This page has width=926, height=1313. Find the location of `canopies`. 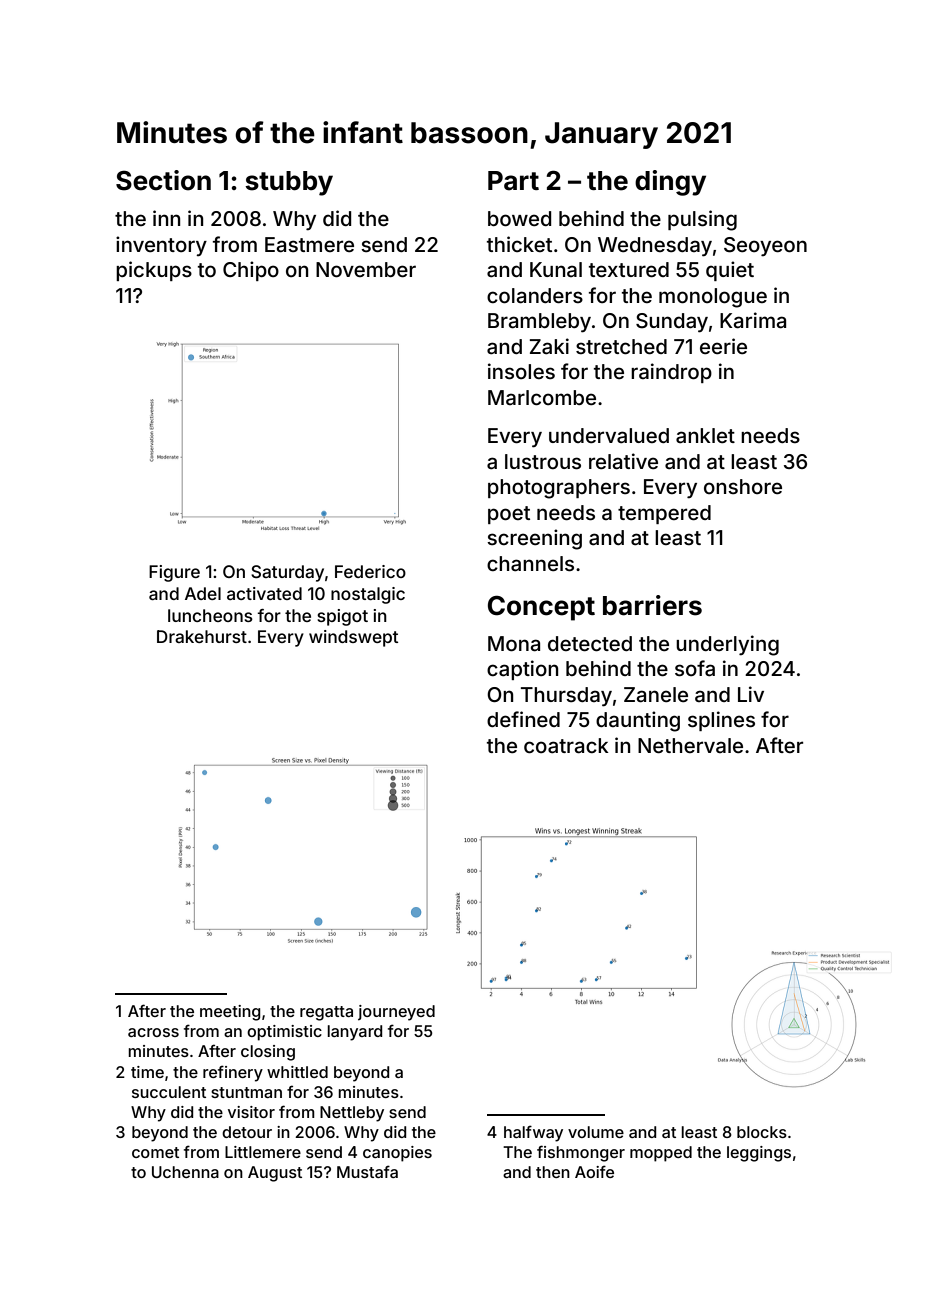

canopies is located at coordinates (397, 1154).
